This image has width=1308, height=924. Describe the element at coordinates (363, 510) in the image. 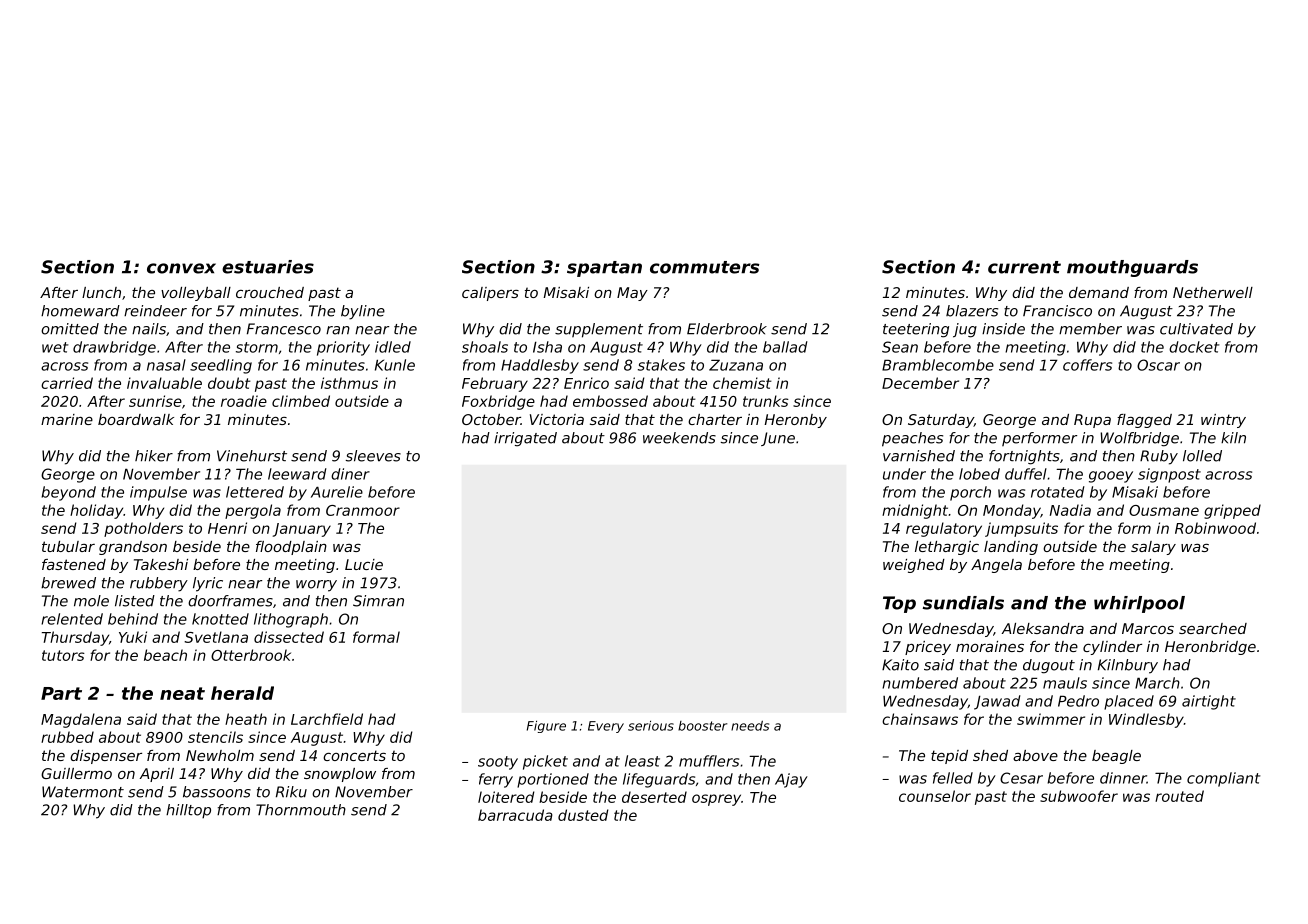

I see `Cranmoor` at that location.
